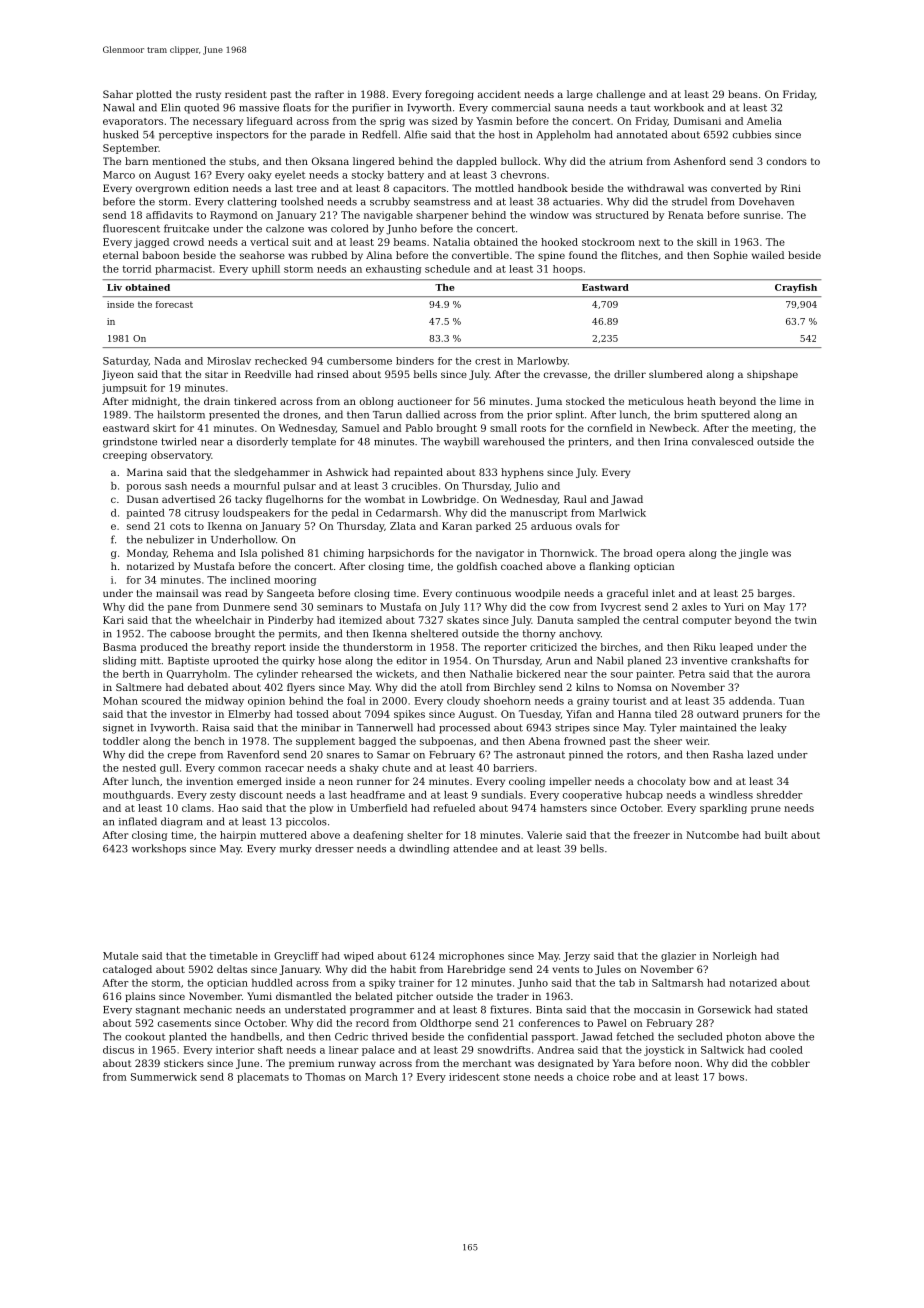 The image size is (924, 1308). Describe the element at coordinates (425, 401) in the document. I see `auctioneer` at that location.
